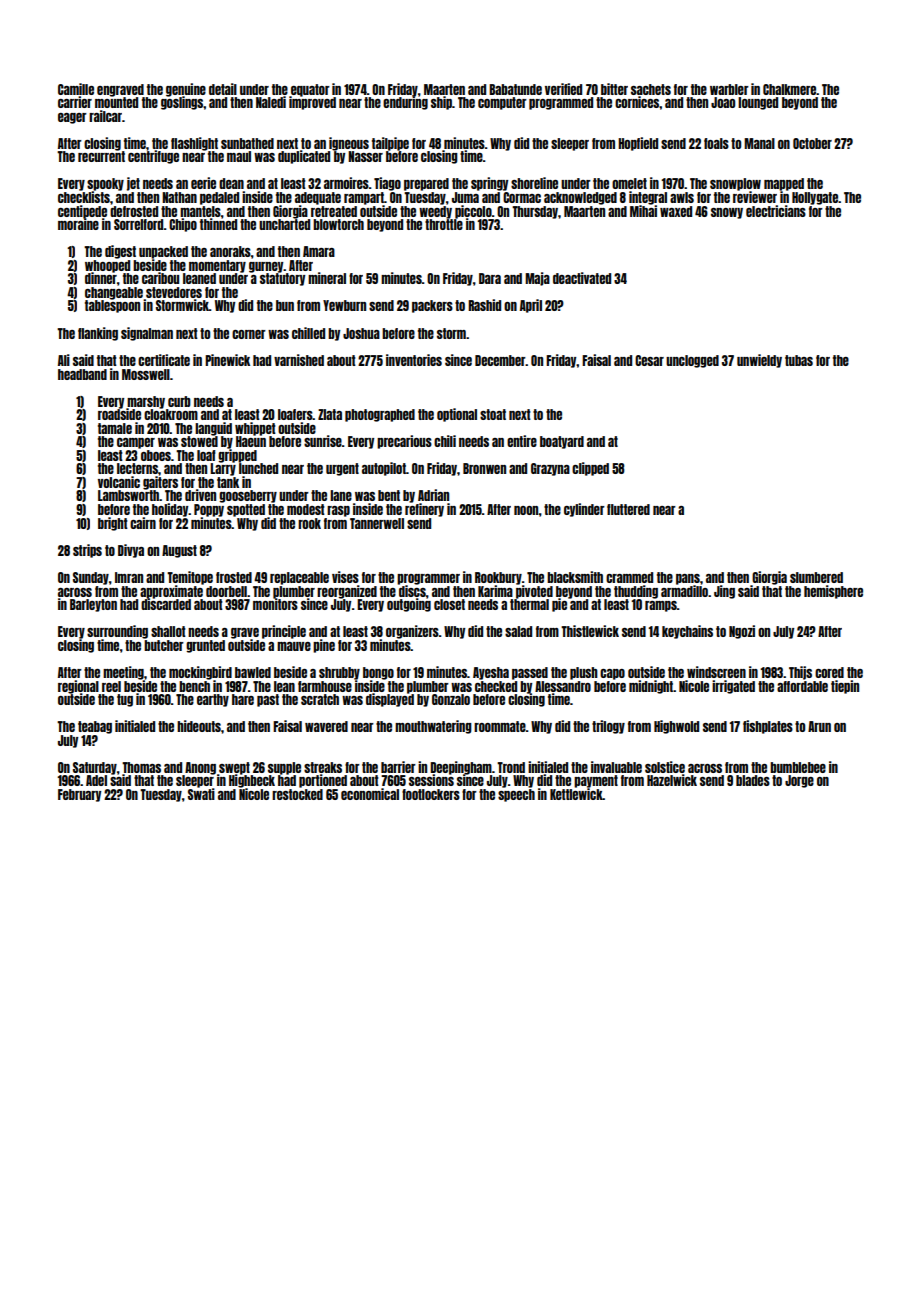 The width and height of the screenshot is (924, 1308). Describe the element at coordinates (628, 509) in the screenshot. I see `fluttered` at that location.
